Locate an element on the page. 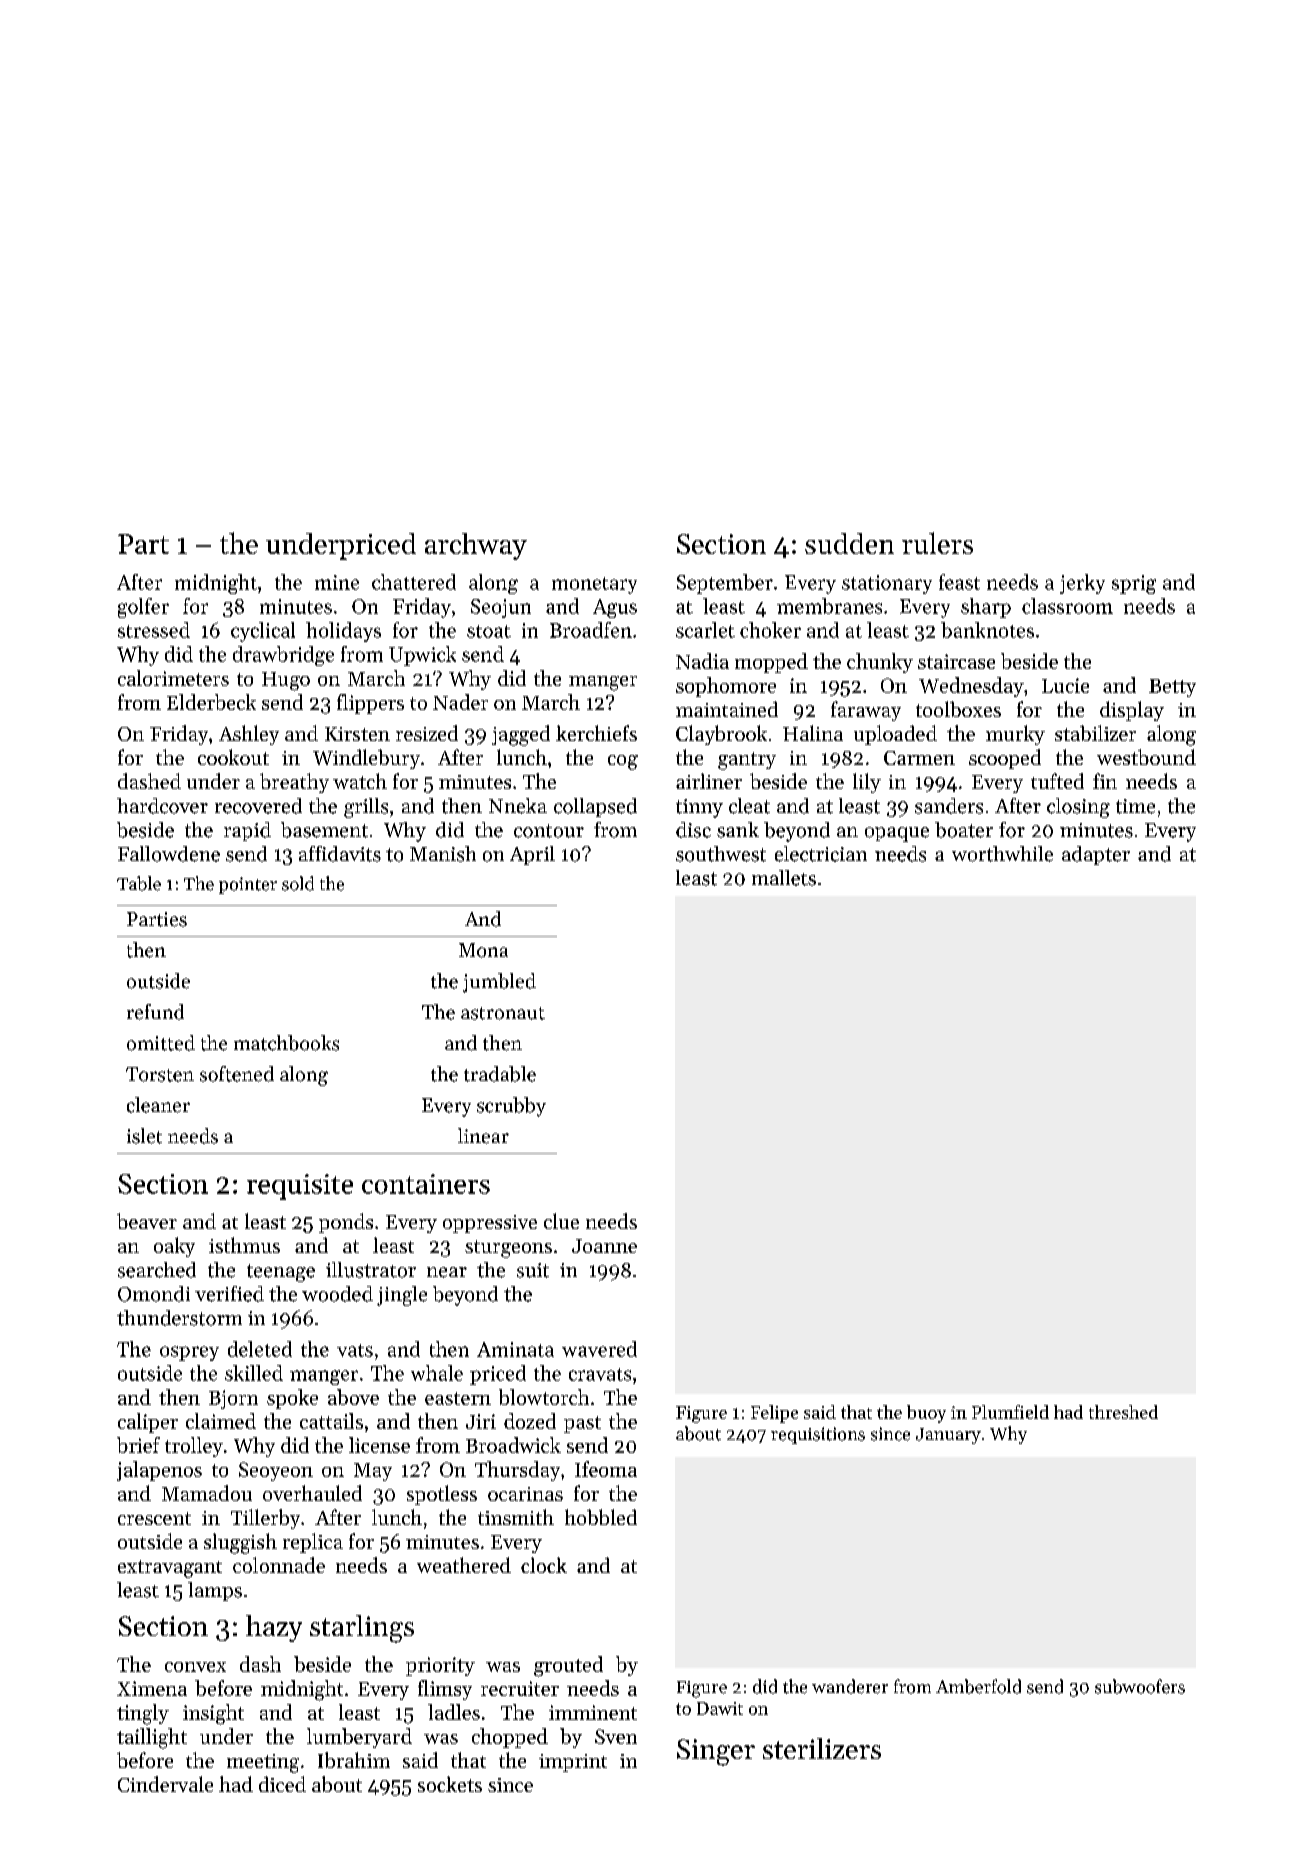 Image resolution: width=1313 pixels, height=1856 pixels. wooded is located at coordinates (337, 1294).
